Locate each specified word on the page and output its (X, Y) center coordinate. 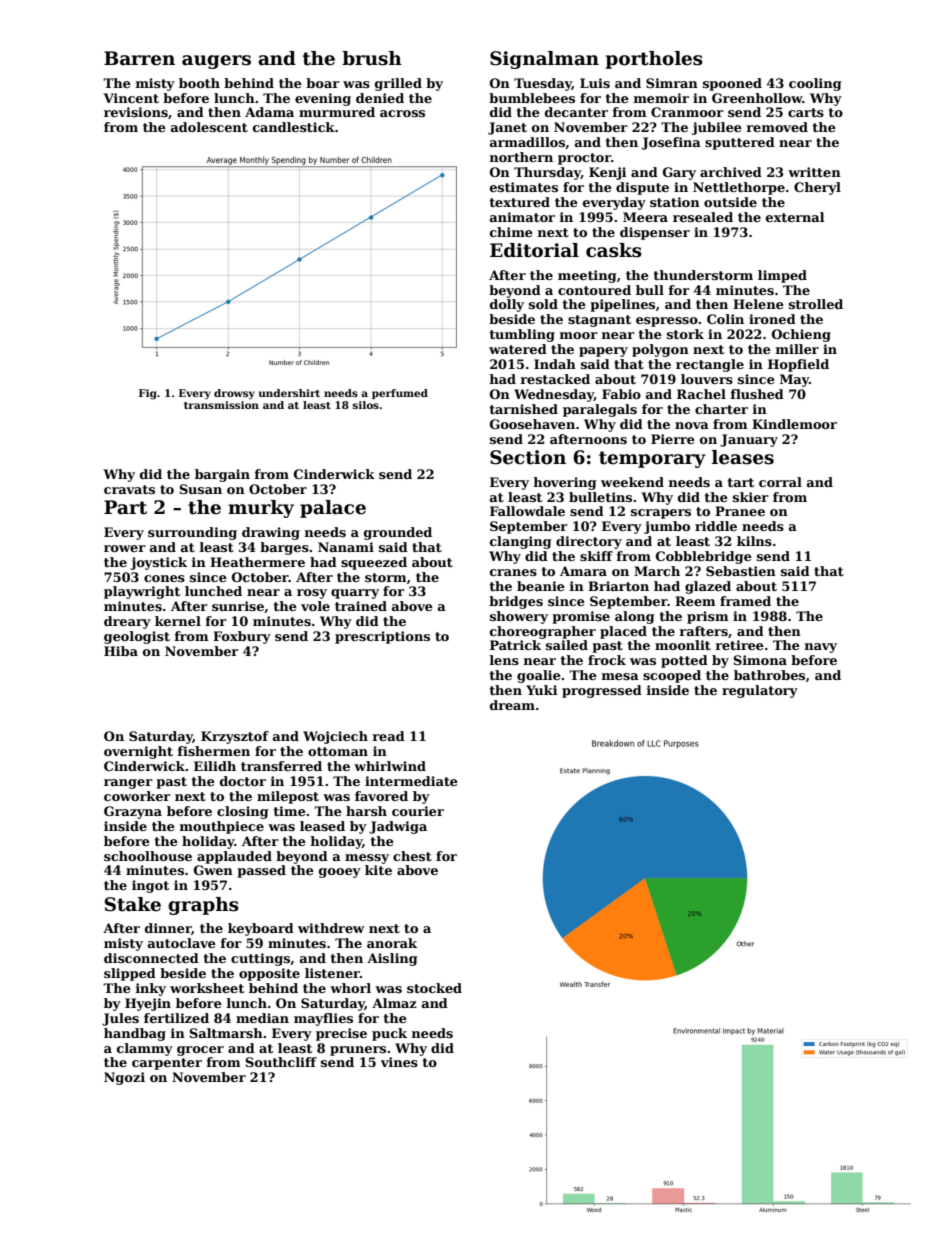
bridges (516, 602)
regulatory (760, 691)
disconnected (151, 958)
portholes (654, 60)
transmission (221, 405)
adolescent (209, 127)
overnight (138, 752)
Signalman (544, 60)
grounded (398, 533)
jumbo (667, 527)
